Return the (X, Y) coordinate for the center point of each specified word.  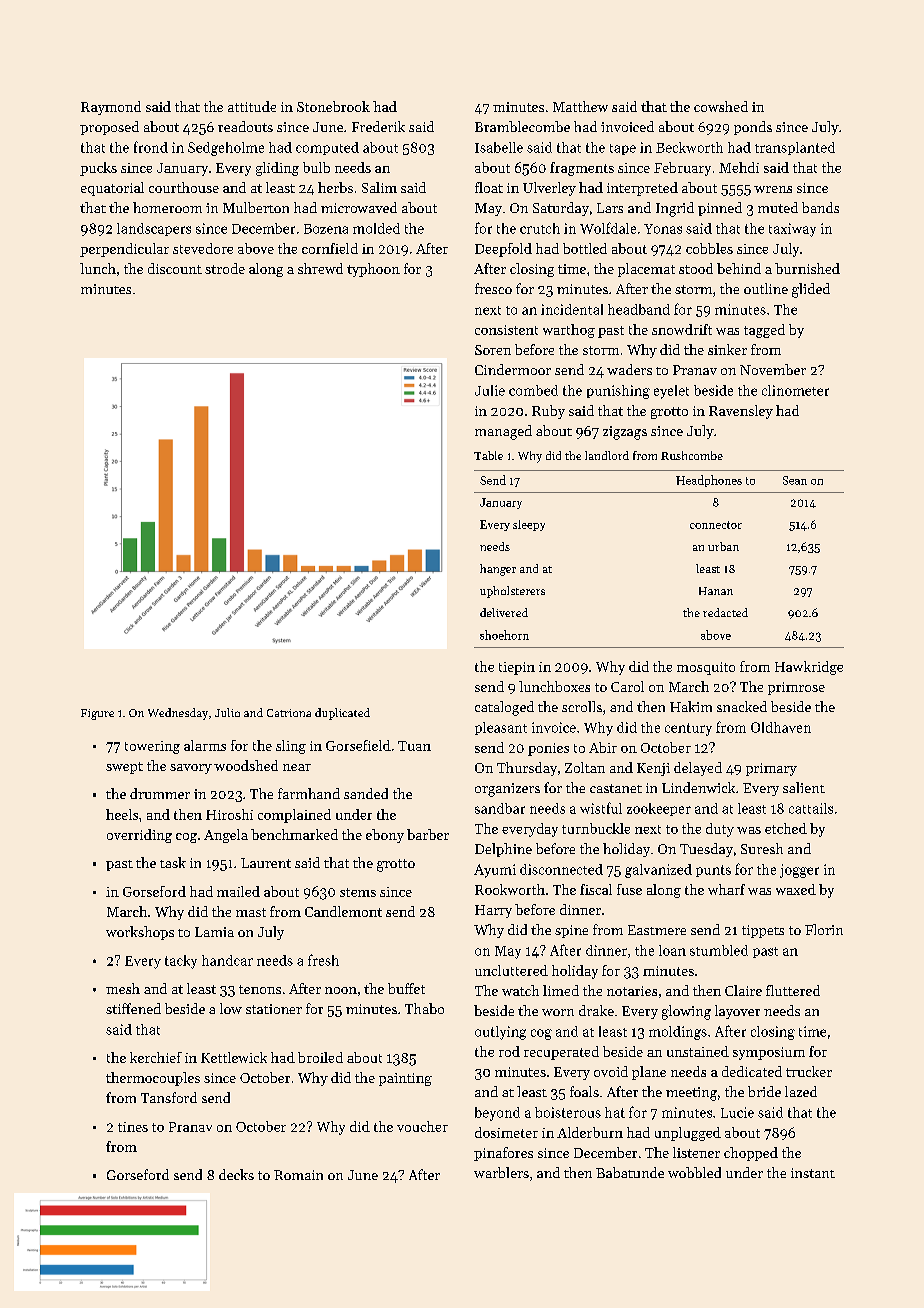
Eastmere (657, 930)
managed (503, 432)
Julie (490, 390)
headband (639, 309)
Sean (795, 480)
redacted (725, 612)
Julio (227, 712)
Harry (493, 911)
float (489, 187)
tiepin (517, 668)
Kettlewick (234, 1057)
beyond (497, 1114)
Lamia (214, 932)
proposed (109, 128)
